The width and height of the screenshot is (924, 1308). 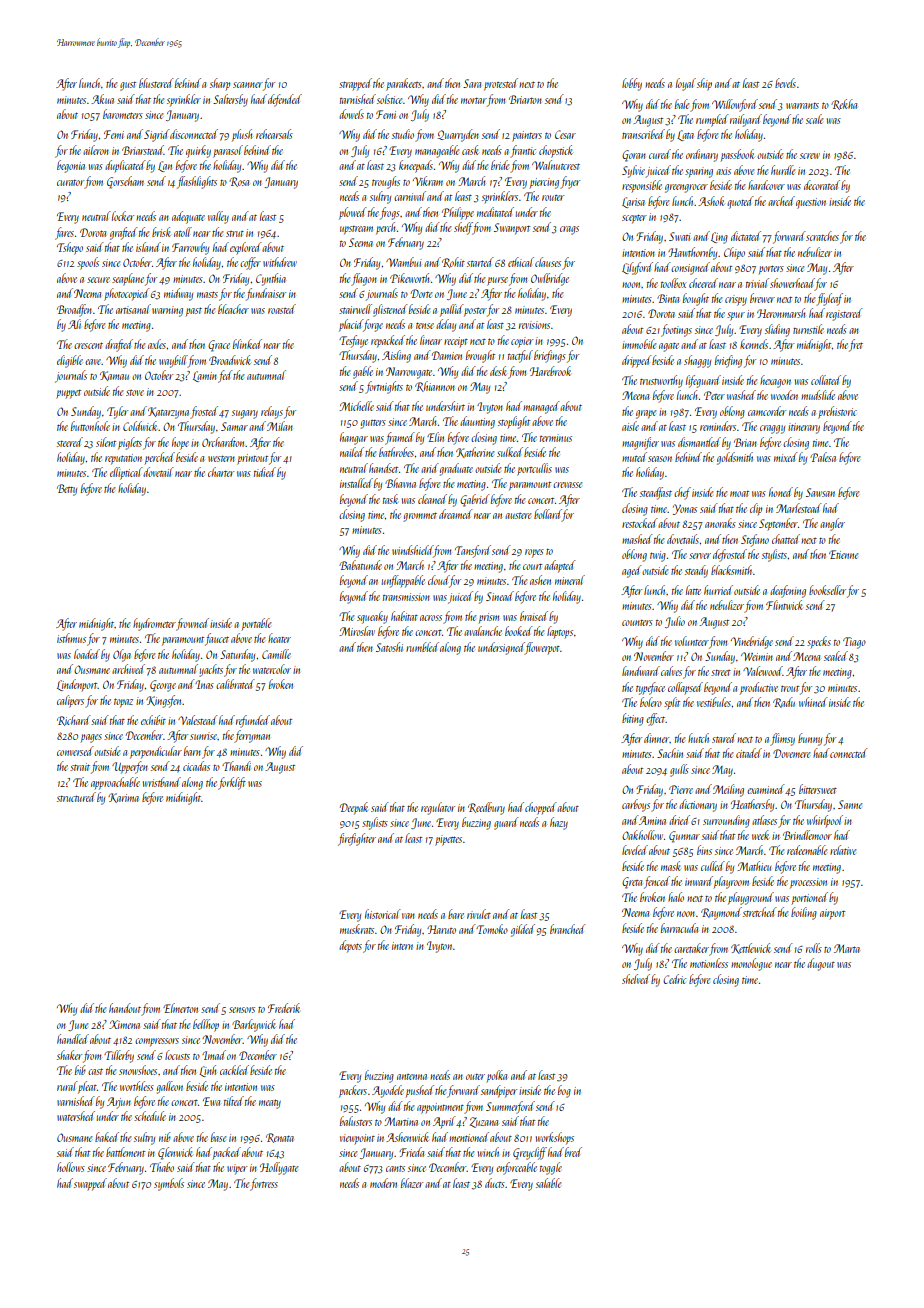 What do you see at coordinates (70, 183) in the screenshot?
I see `curator` at bounding box center [70, 183].
